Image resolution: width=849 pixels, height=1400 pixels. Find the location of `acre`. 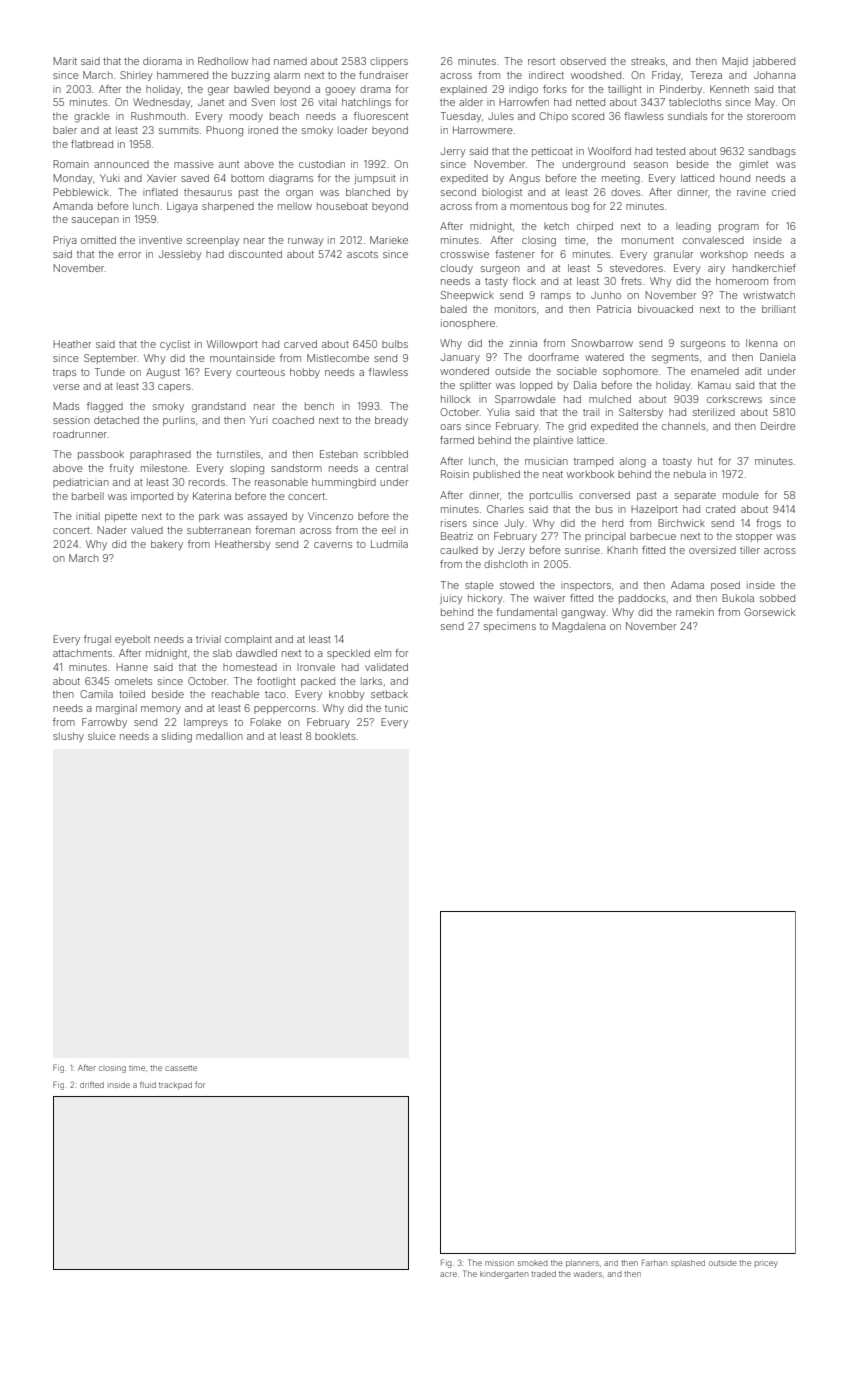

acre is located at coordinates (448, 1274).
